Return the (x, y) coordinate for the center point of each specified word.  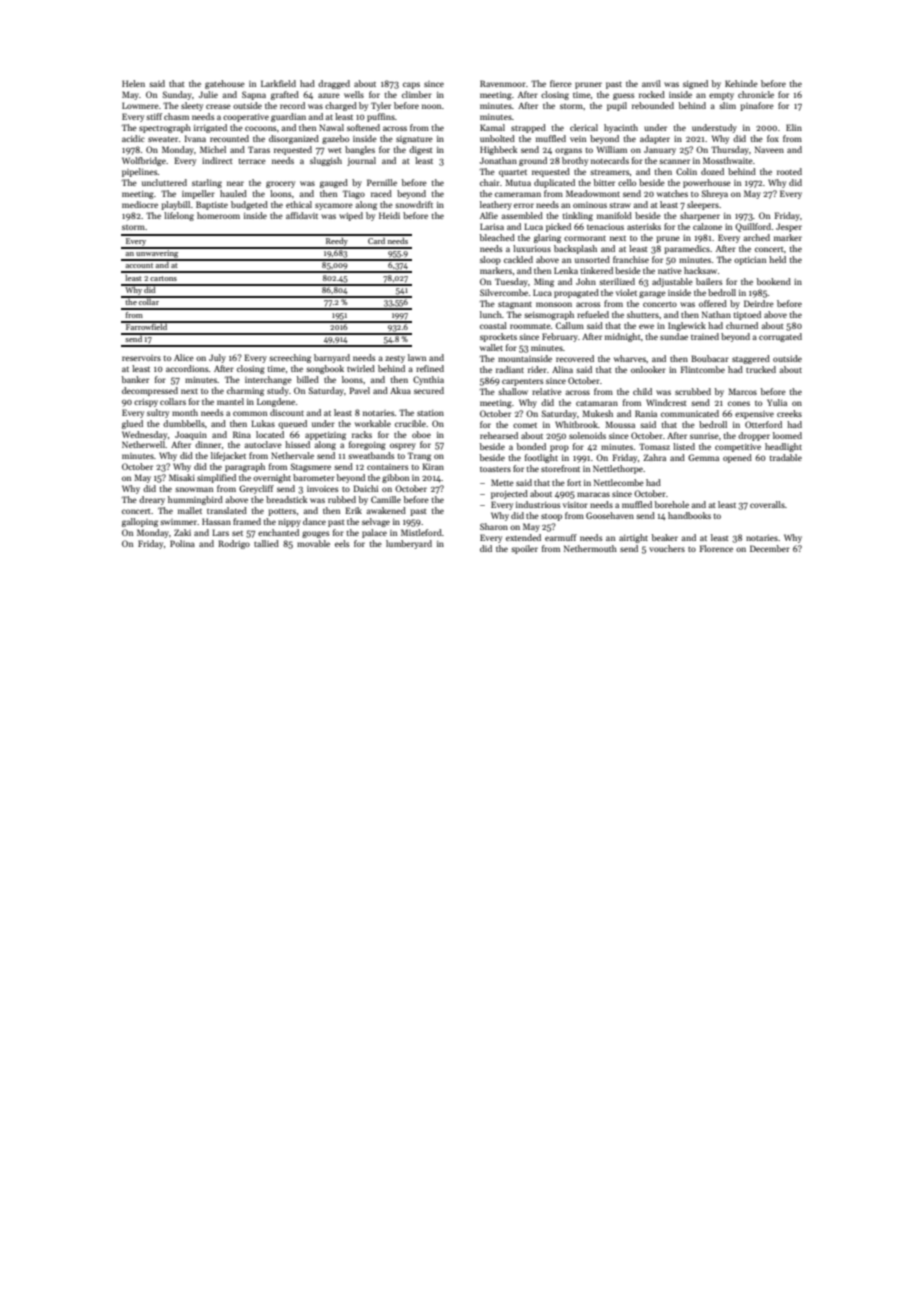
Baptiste (212, 205)
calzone (707, 226)
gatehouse (225, 84)
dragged (334, 84)
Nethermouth (590, 548)
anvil (651, 83)
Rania (646, 413)
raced (381, 193)
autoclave (263, 444)
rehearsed (499, 435)
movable (313, 543)
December (770, 548)
